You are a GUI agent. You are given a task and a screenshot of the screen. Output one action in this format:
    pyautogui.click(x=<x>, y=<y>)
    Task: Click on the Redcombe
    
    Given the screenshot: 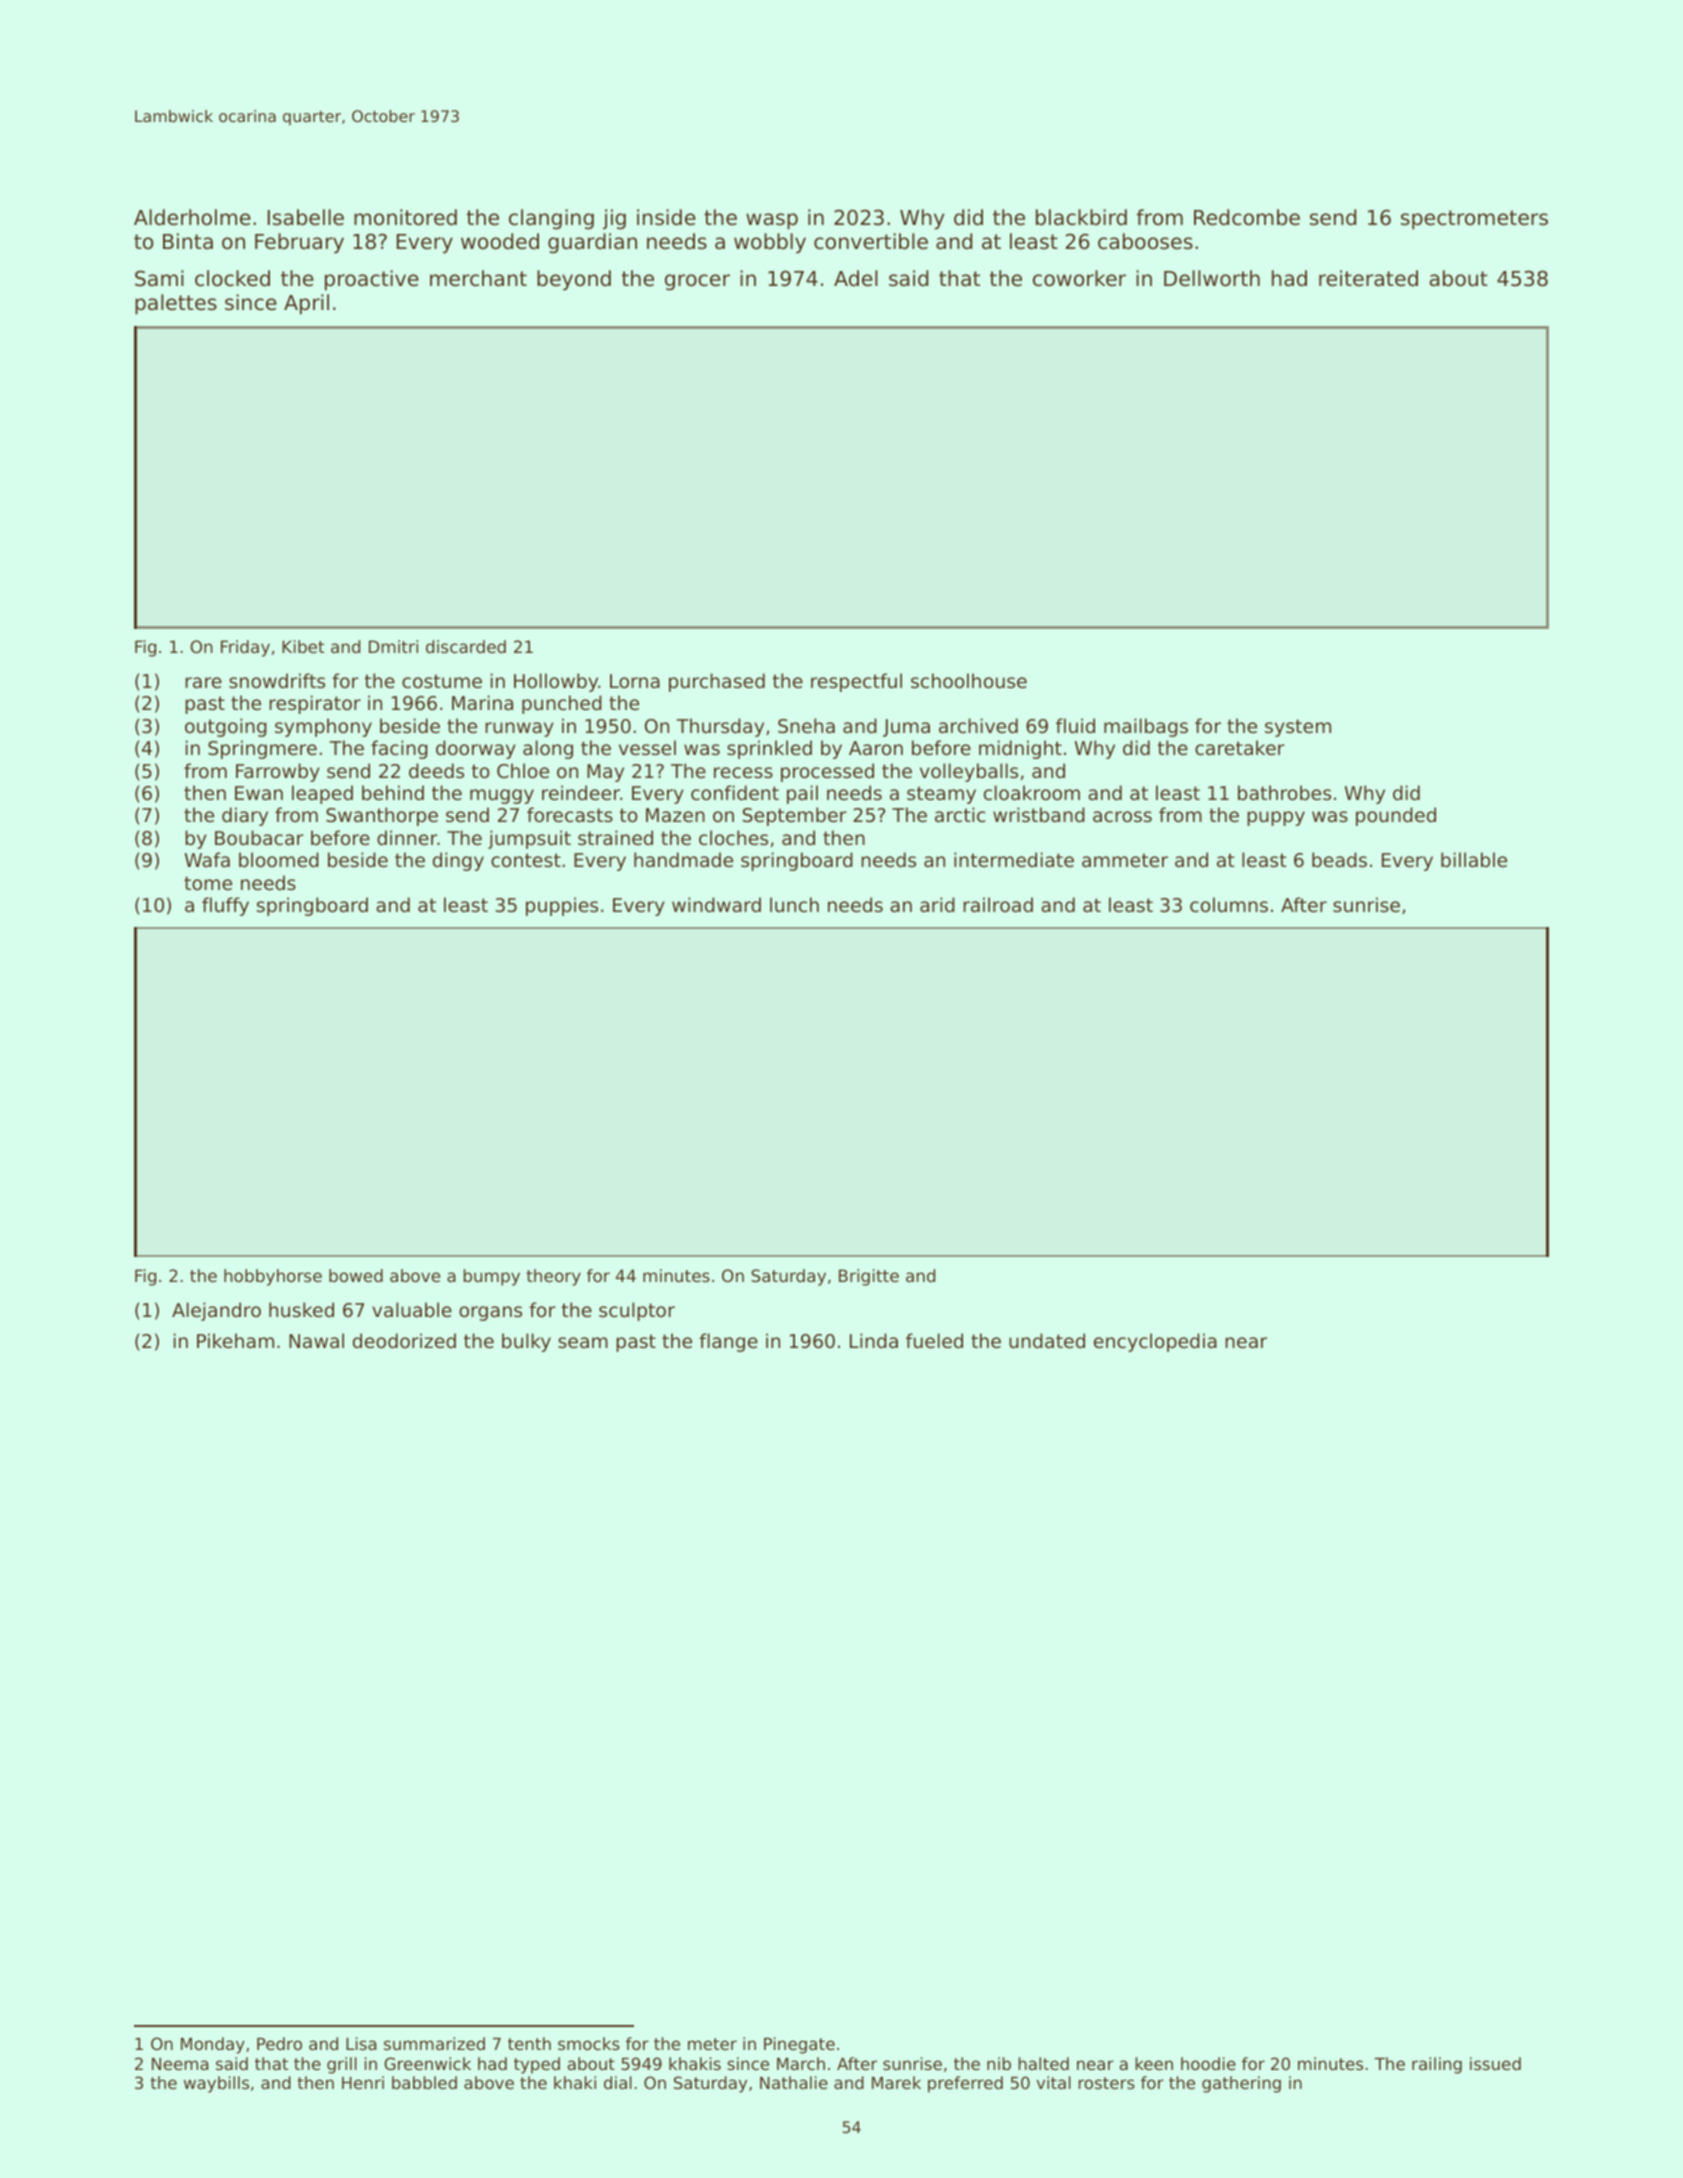 What is the action you would take?
    pyautogui.click(x=1247, y=217)
